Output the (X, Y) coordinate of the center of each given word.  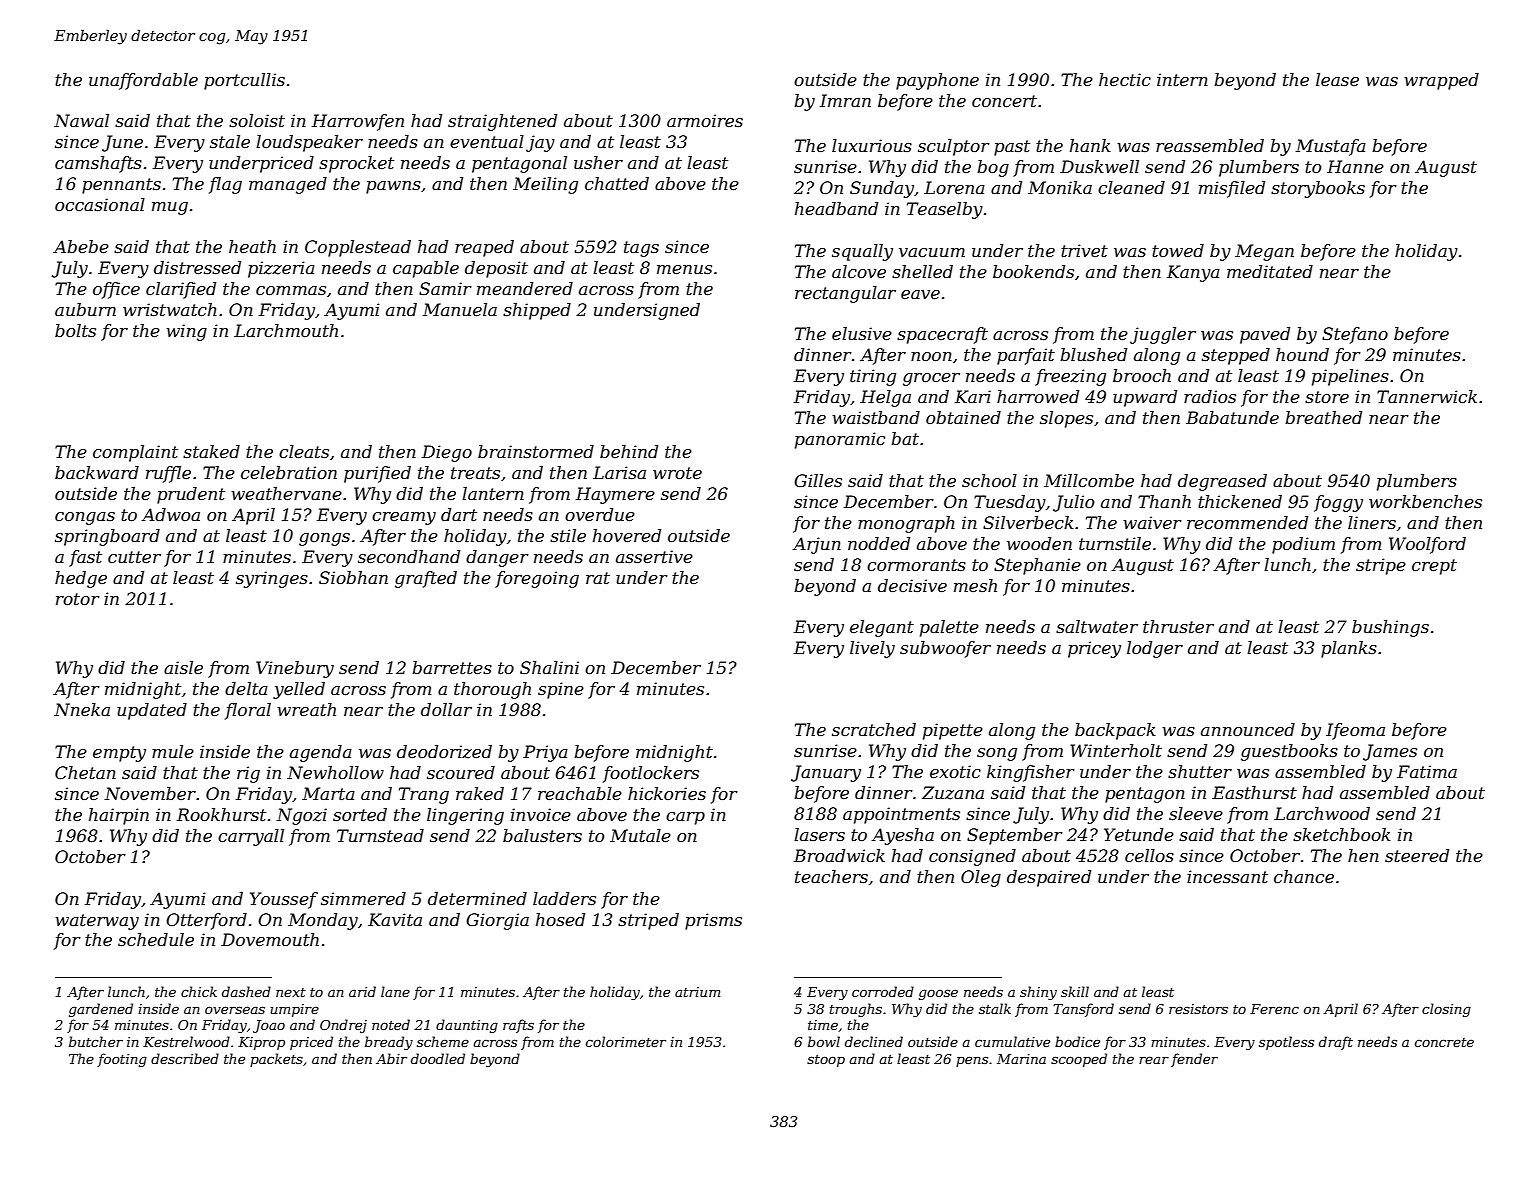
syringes (272, 579)
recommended (1247, 522)
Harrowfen (358, 122)
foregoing (537, 579)
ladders (564, 898)
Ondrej (343, 1026)
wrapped (1441, 81)
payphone (937, 81)
